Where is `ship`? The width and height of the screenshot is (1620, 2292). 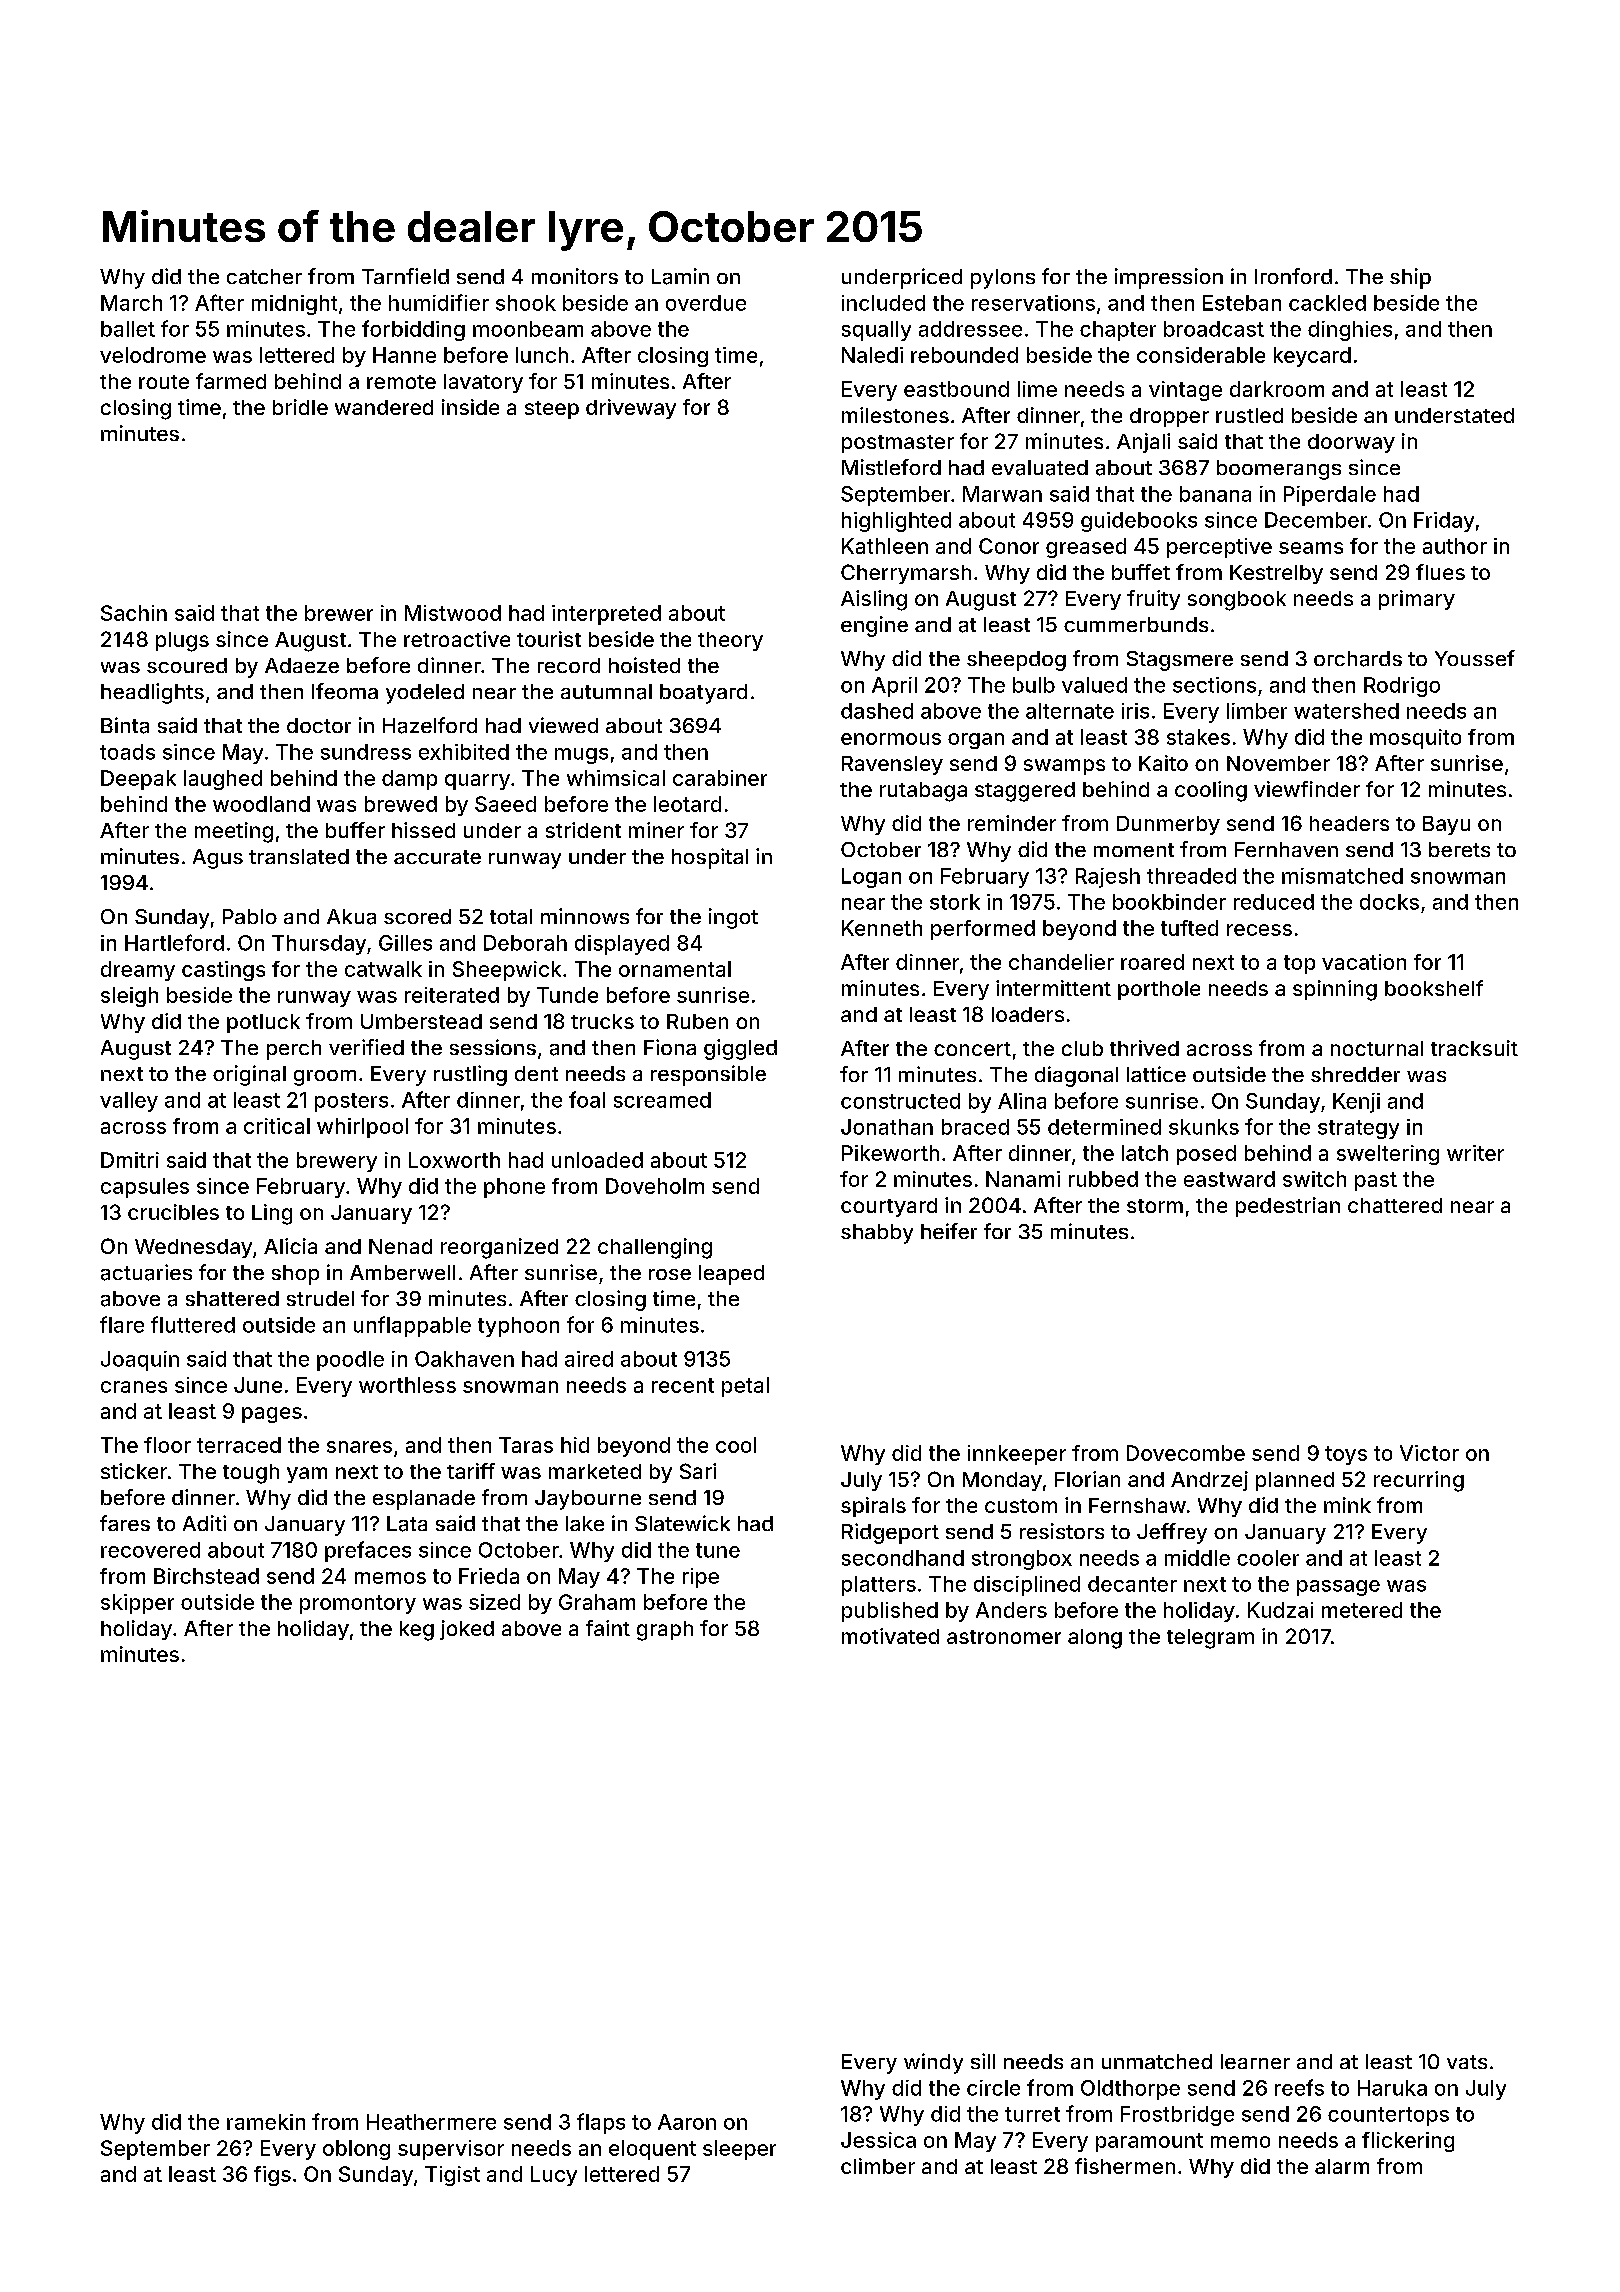 ship is located at coordinates (1410, 278).
